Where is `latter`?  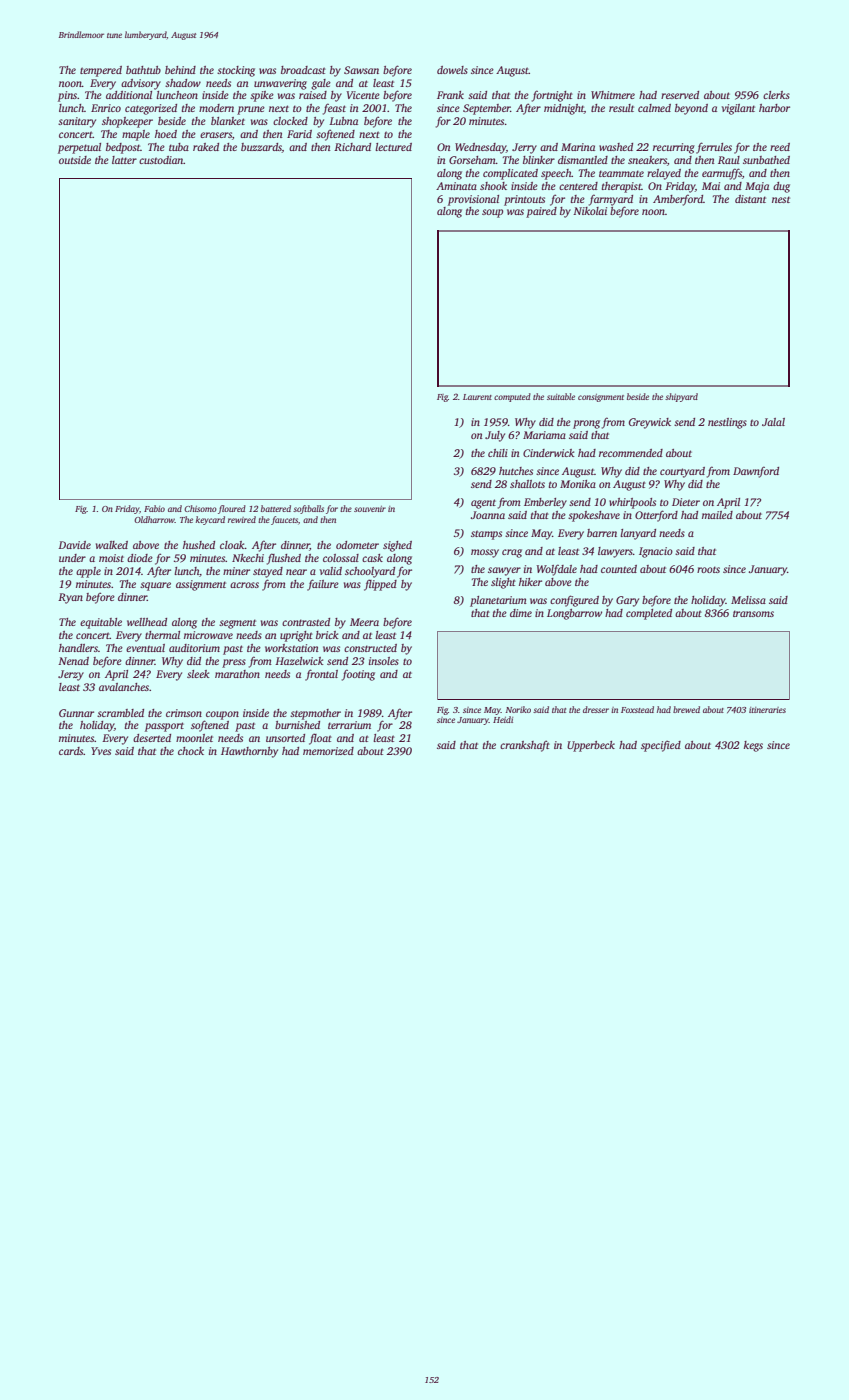
latter is located at coordinates (124, 160).
